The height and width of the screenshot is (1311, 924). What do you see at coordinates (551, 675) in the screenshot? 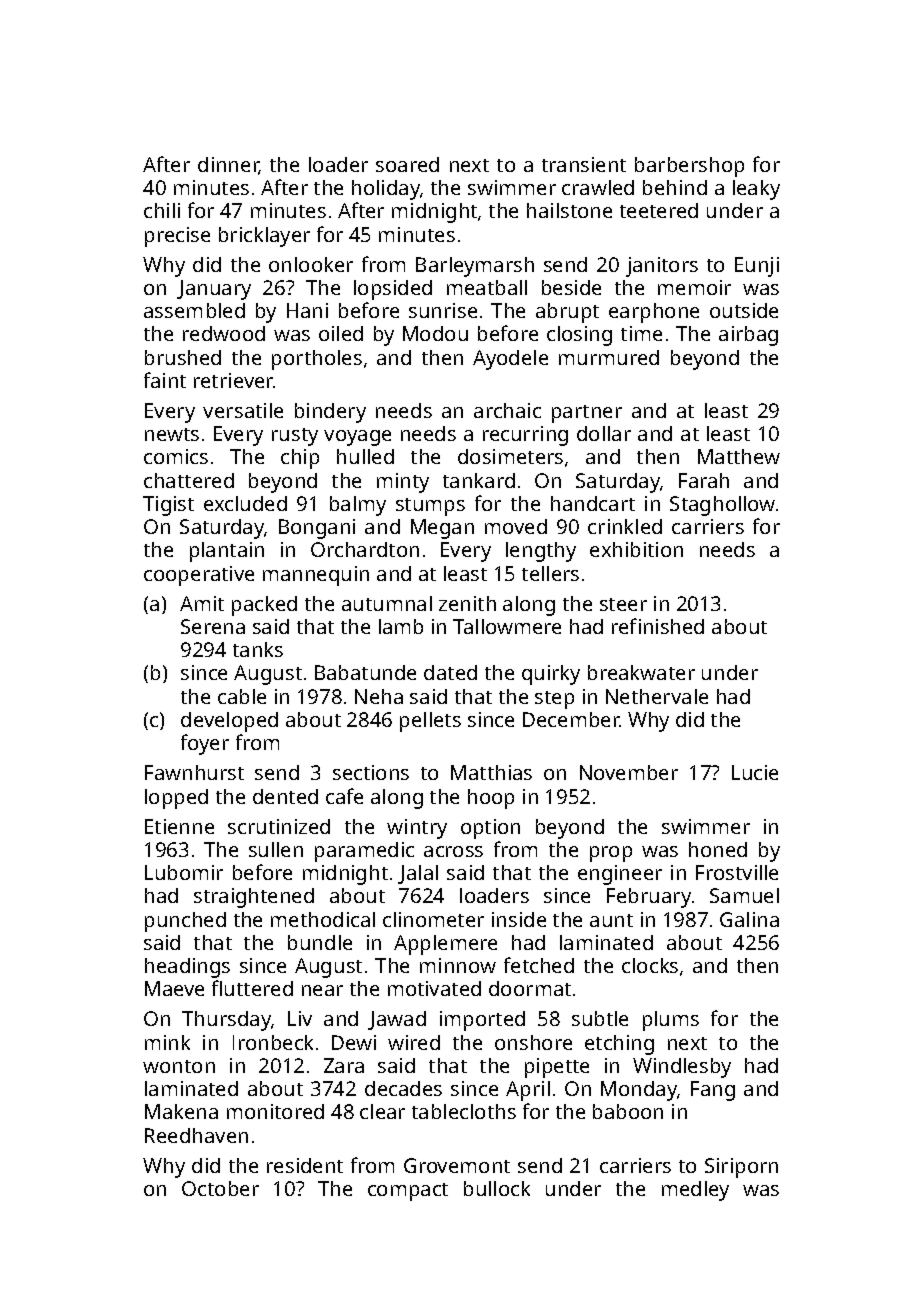
I see `quirky` at bounding box center [551, 675].
